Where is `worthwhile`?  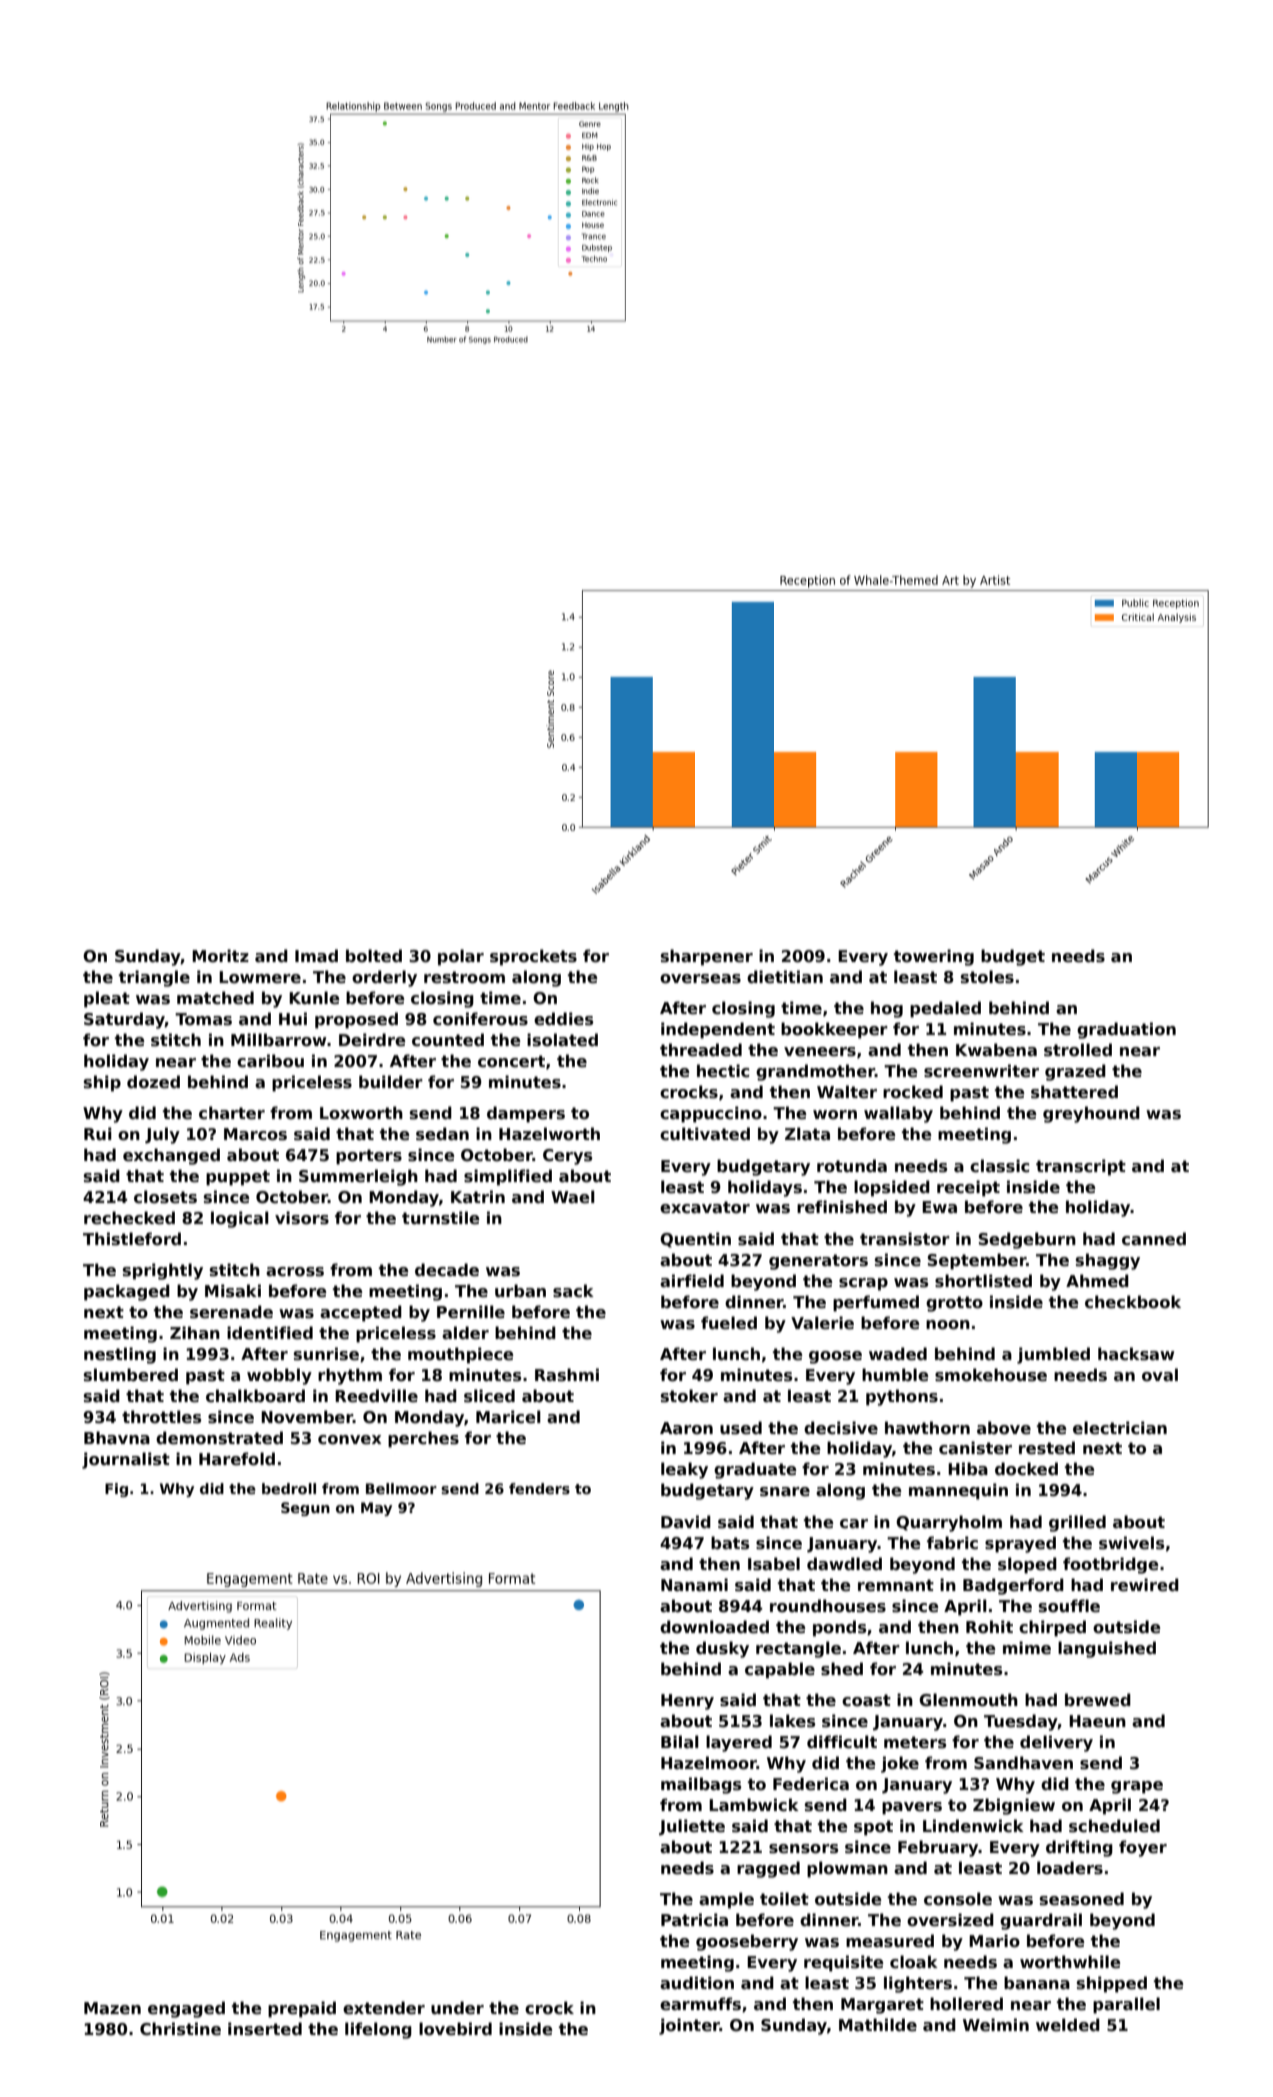
worthwhile is located at coordinates (1070, 1962).
